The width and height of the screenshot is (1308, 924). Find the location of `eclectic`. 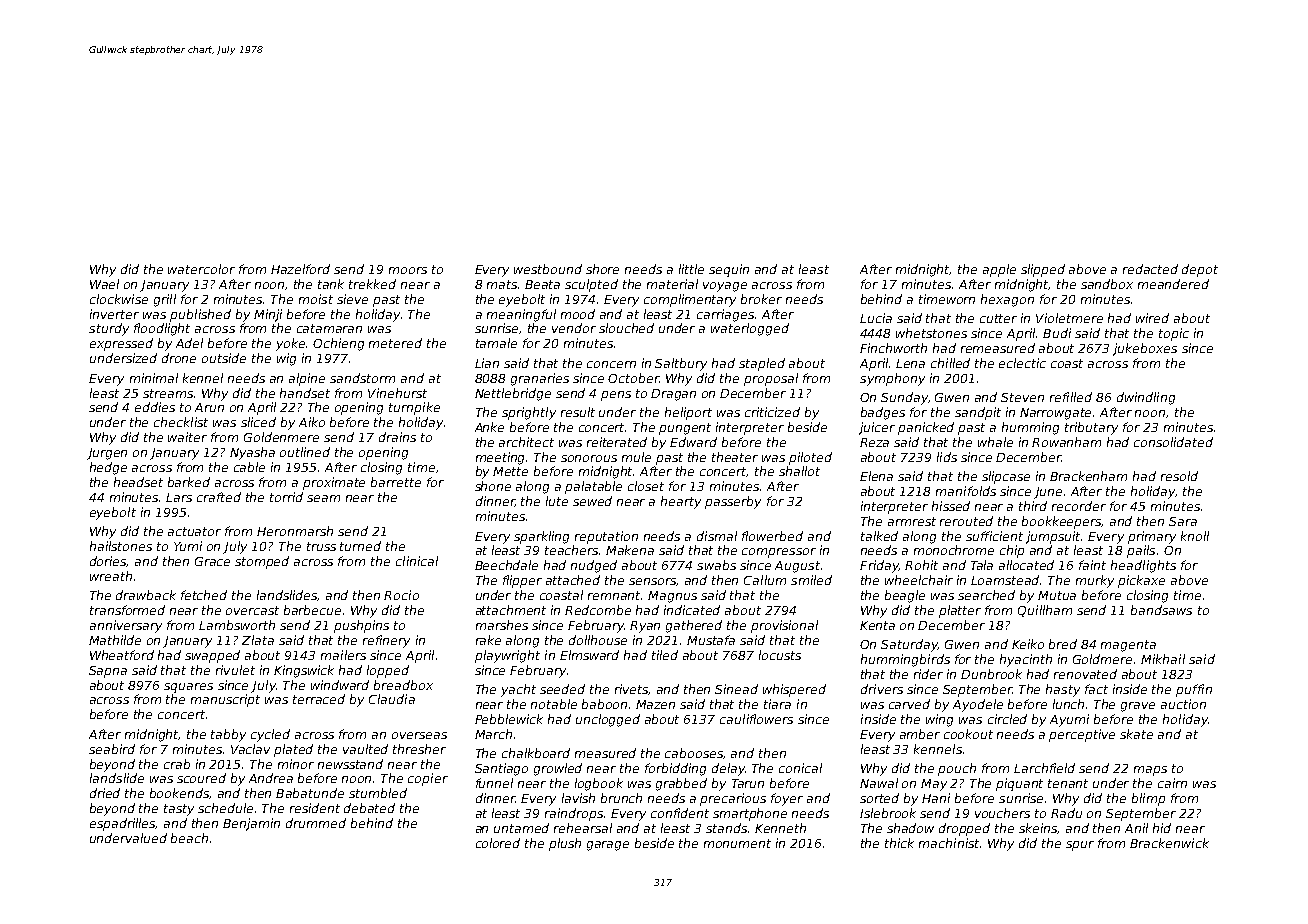

eclectic is located at coordinates (1022, 363).
